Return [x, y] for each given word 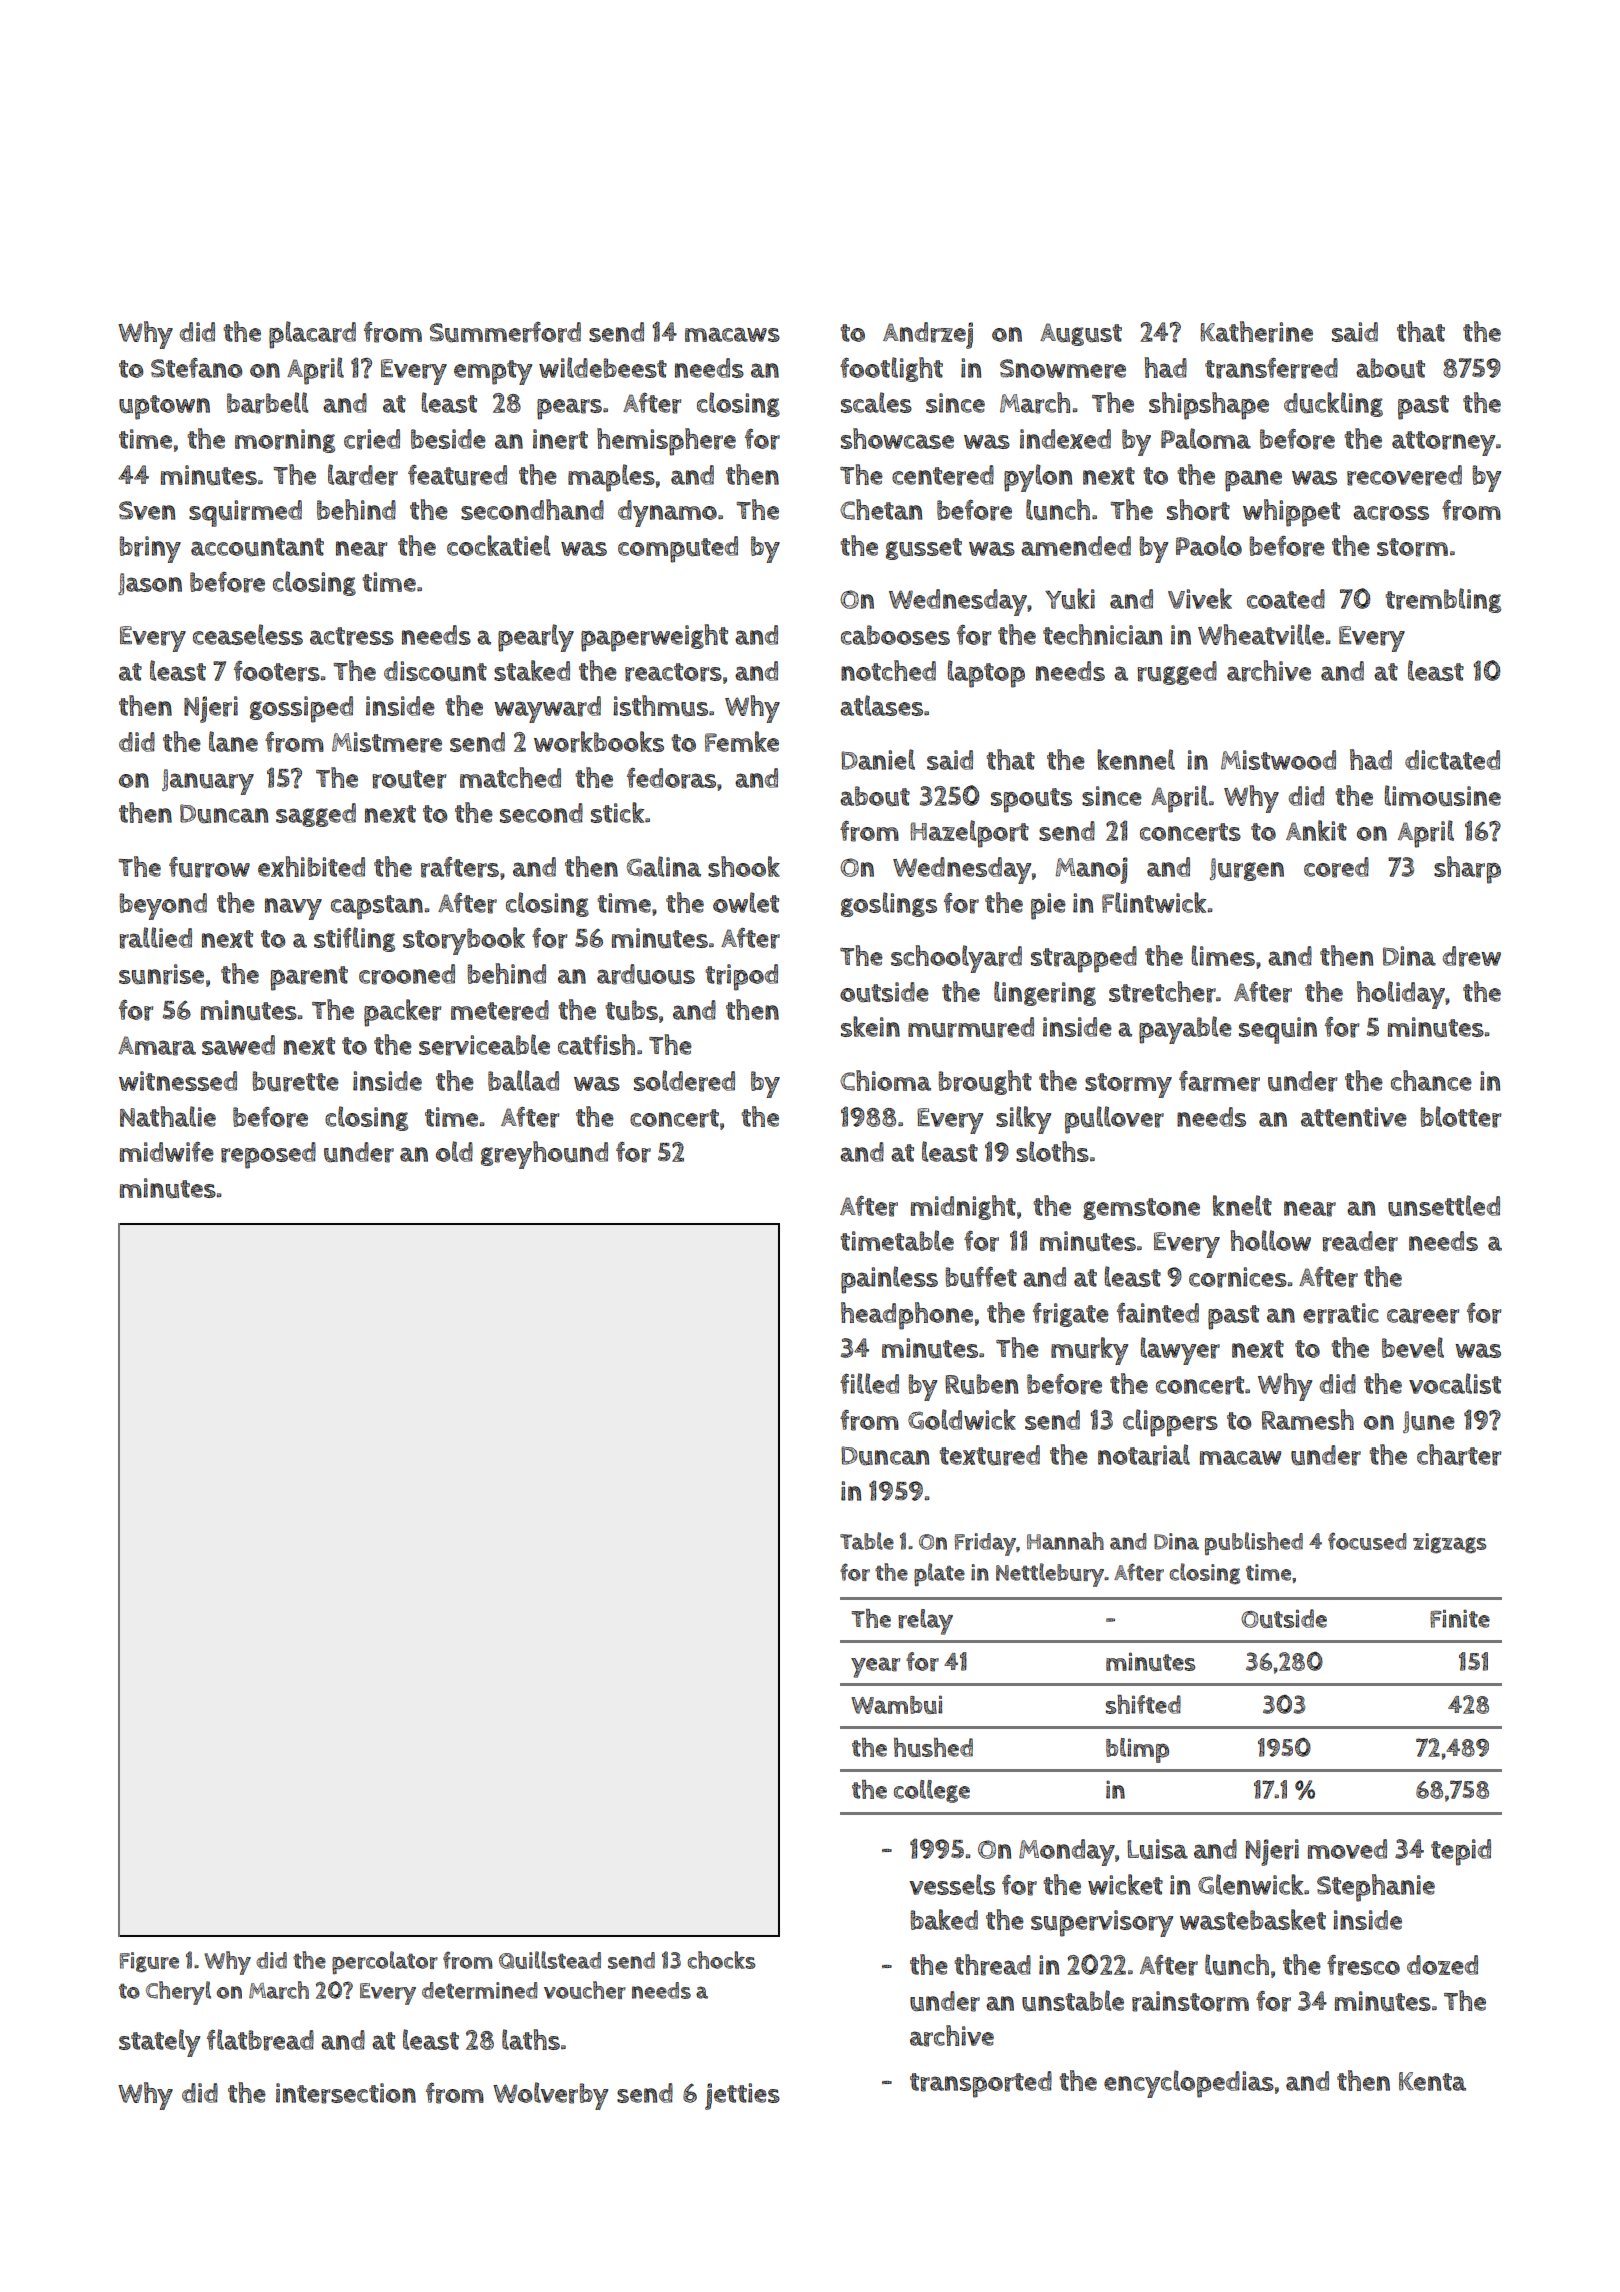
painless [889, 1280]
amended [1076, 546]
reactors [673, 672]
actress [352, 636]
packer [402, 1013]
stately [159, 2043]
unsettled [1444, 1205]
